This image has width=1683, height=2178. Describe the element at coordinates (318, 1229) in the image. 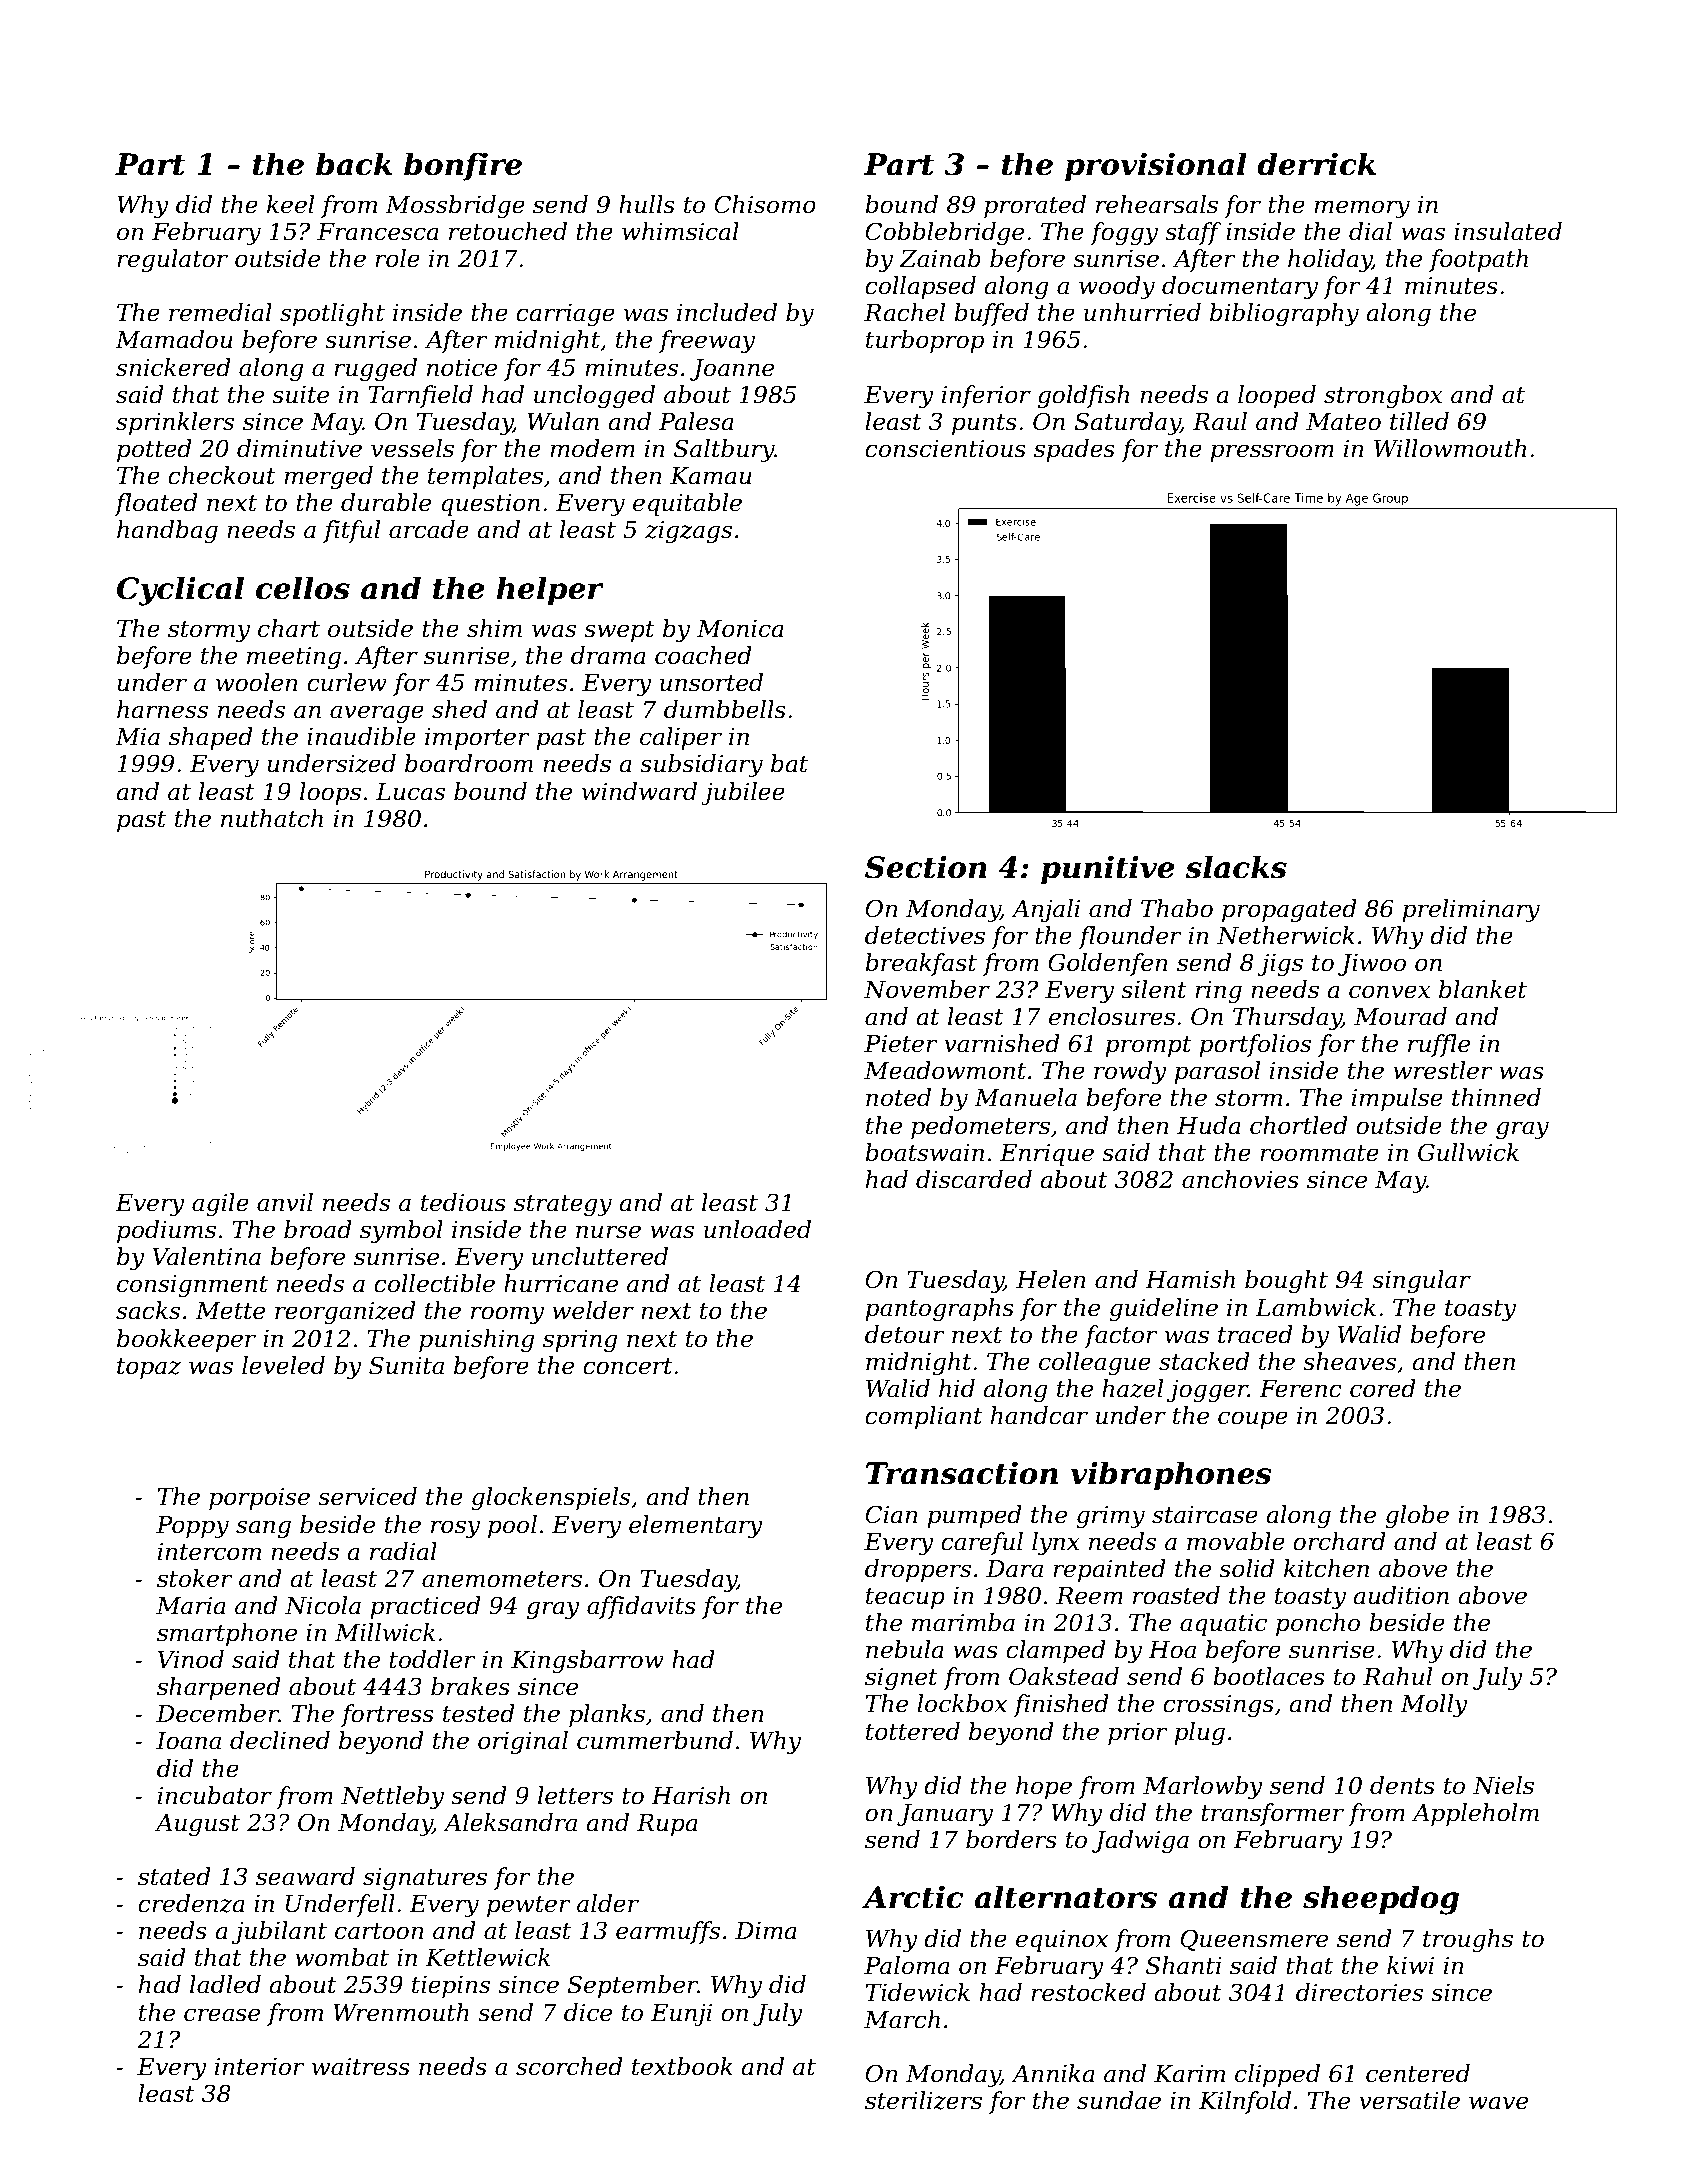

I see `broad` at that location.
